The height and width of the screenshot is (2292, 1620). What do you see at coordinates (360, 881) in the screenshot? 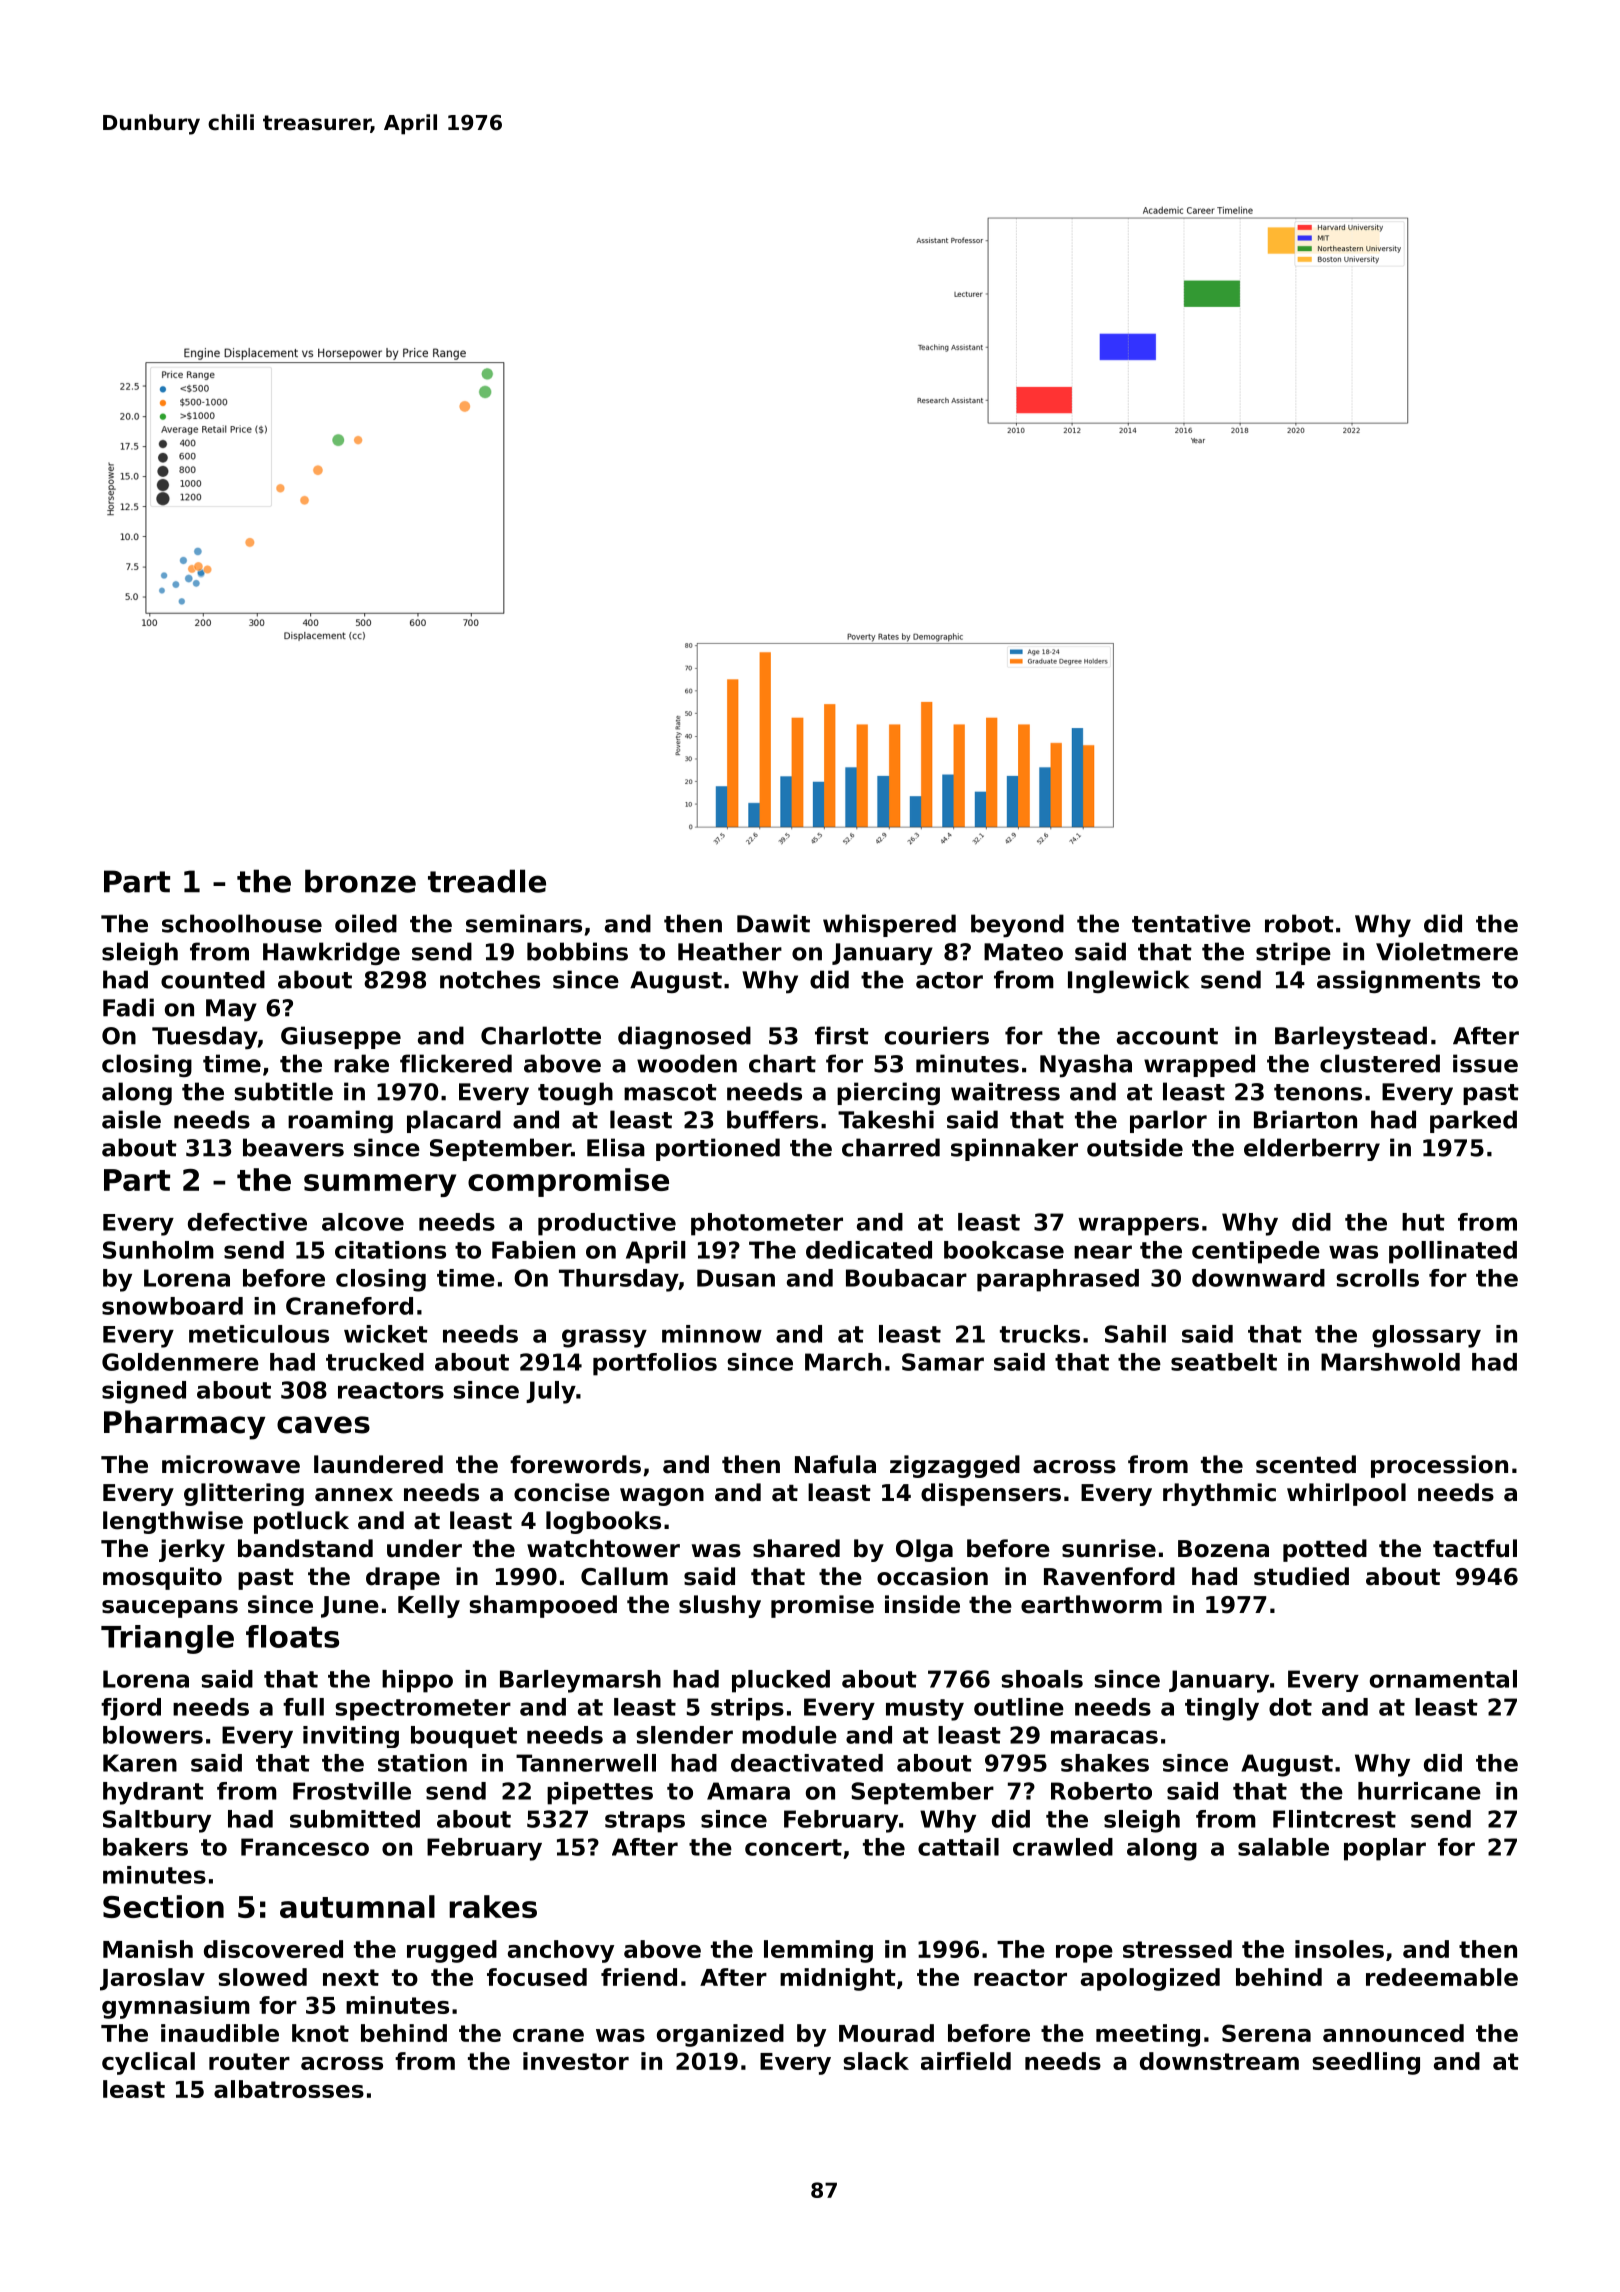
I see `bronze` at bounding box center [360, 881].
